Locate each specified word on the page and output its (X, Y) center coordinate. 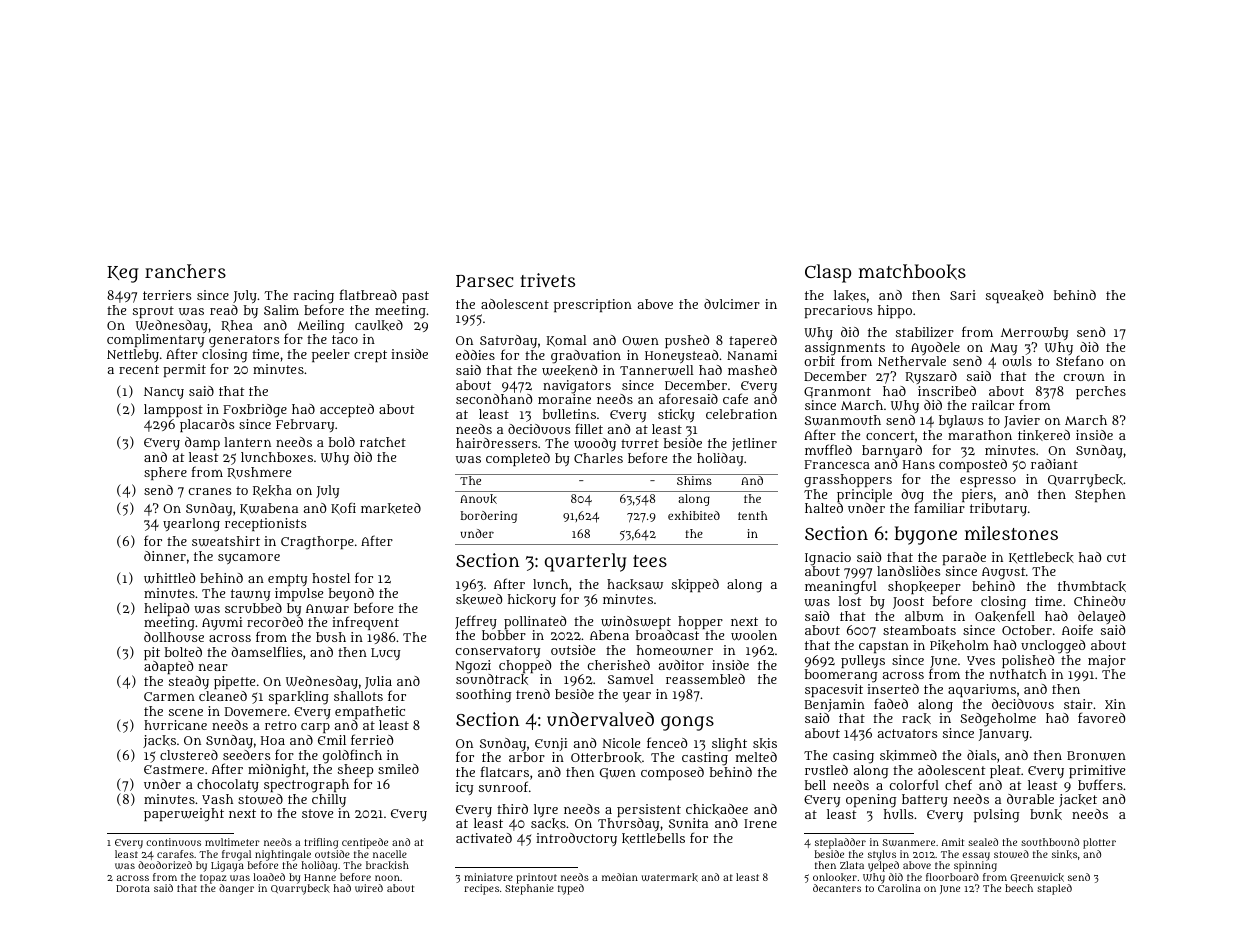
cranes (210, 491)
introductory (576, 839)
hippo (895, 311)
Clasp (828, 273)
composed (672, 773)
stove (317, 813)
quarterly (585, 562)
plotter (1099, 843)
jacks (159, 741)
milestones (1011, 533)
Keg (123, 274)
